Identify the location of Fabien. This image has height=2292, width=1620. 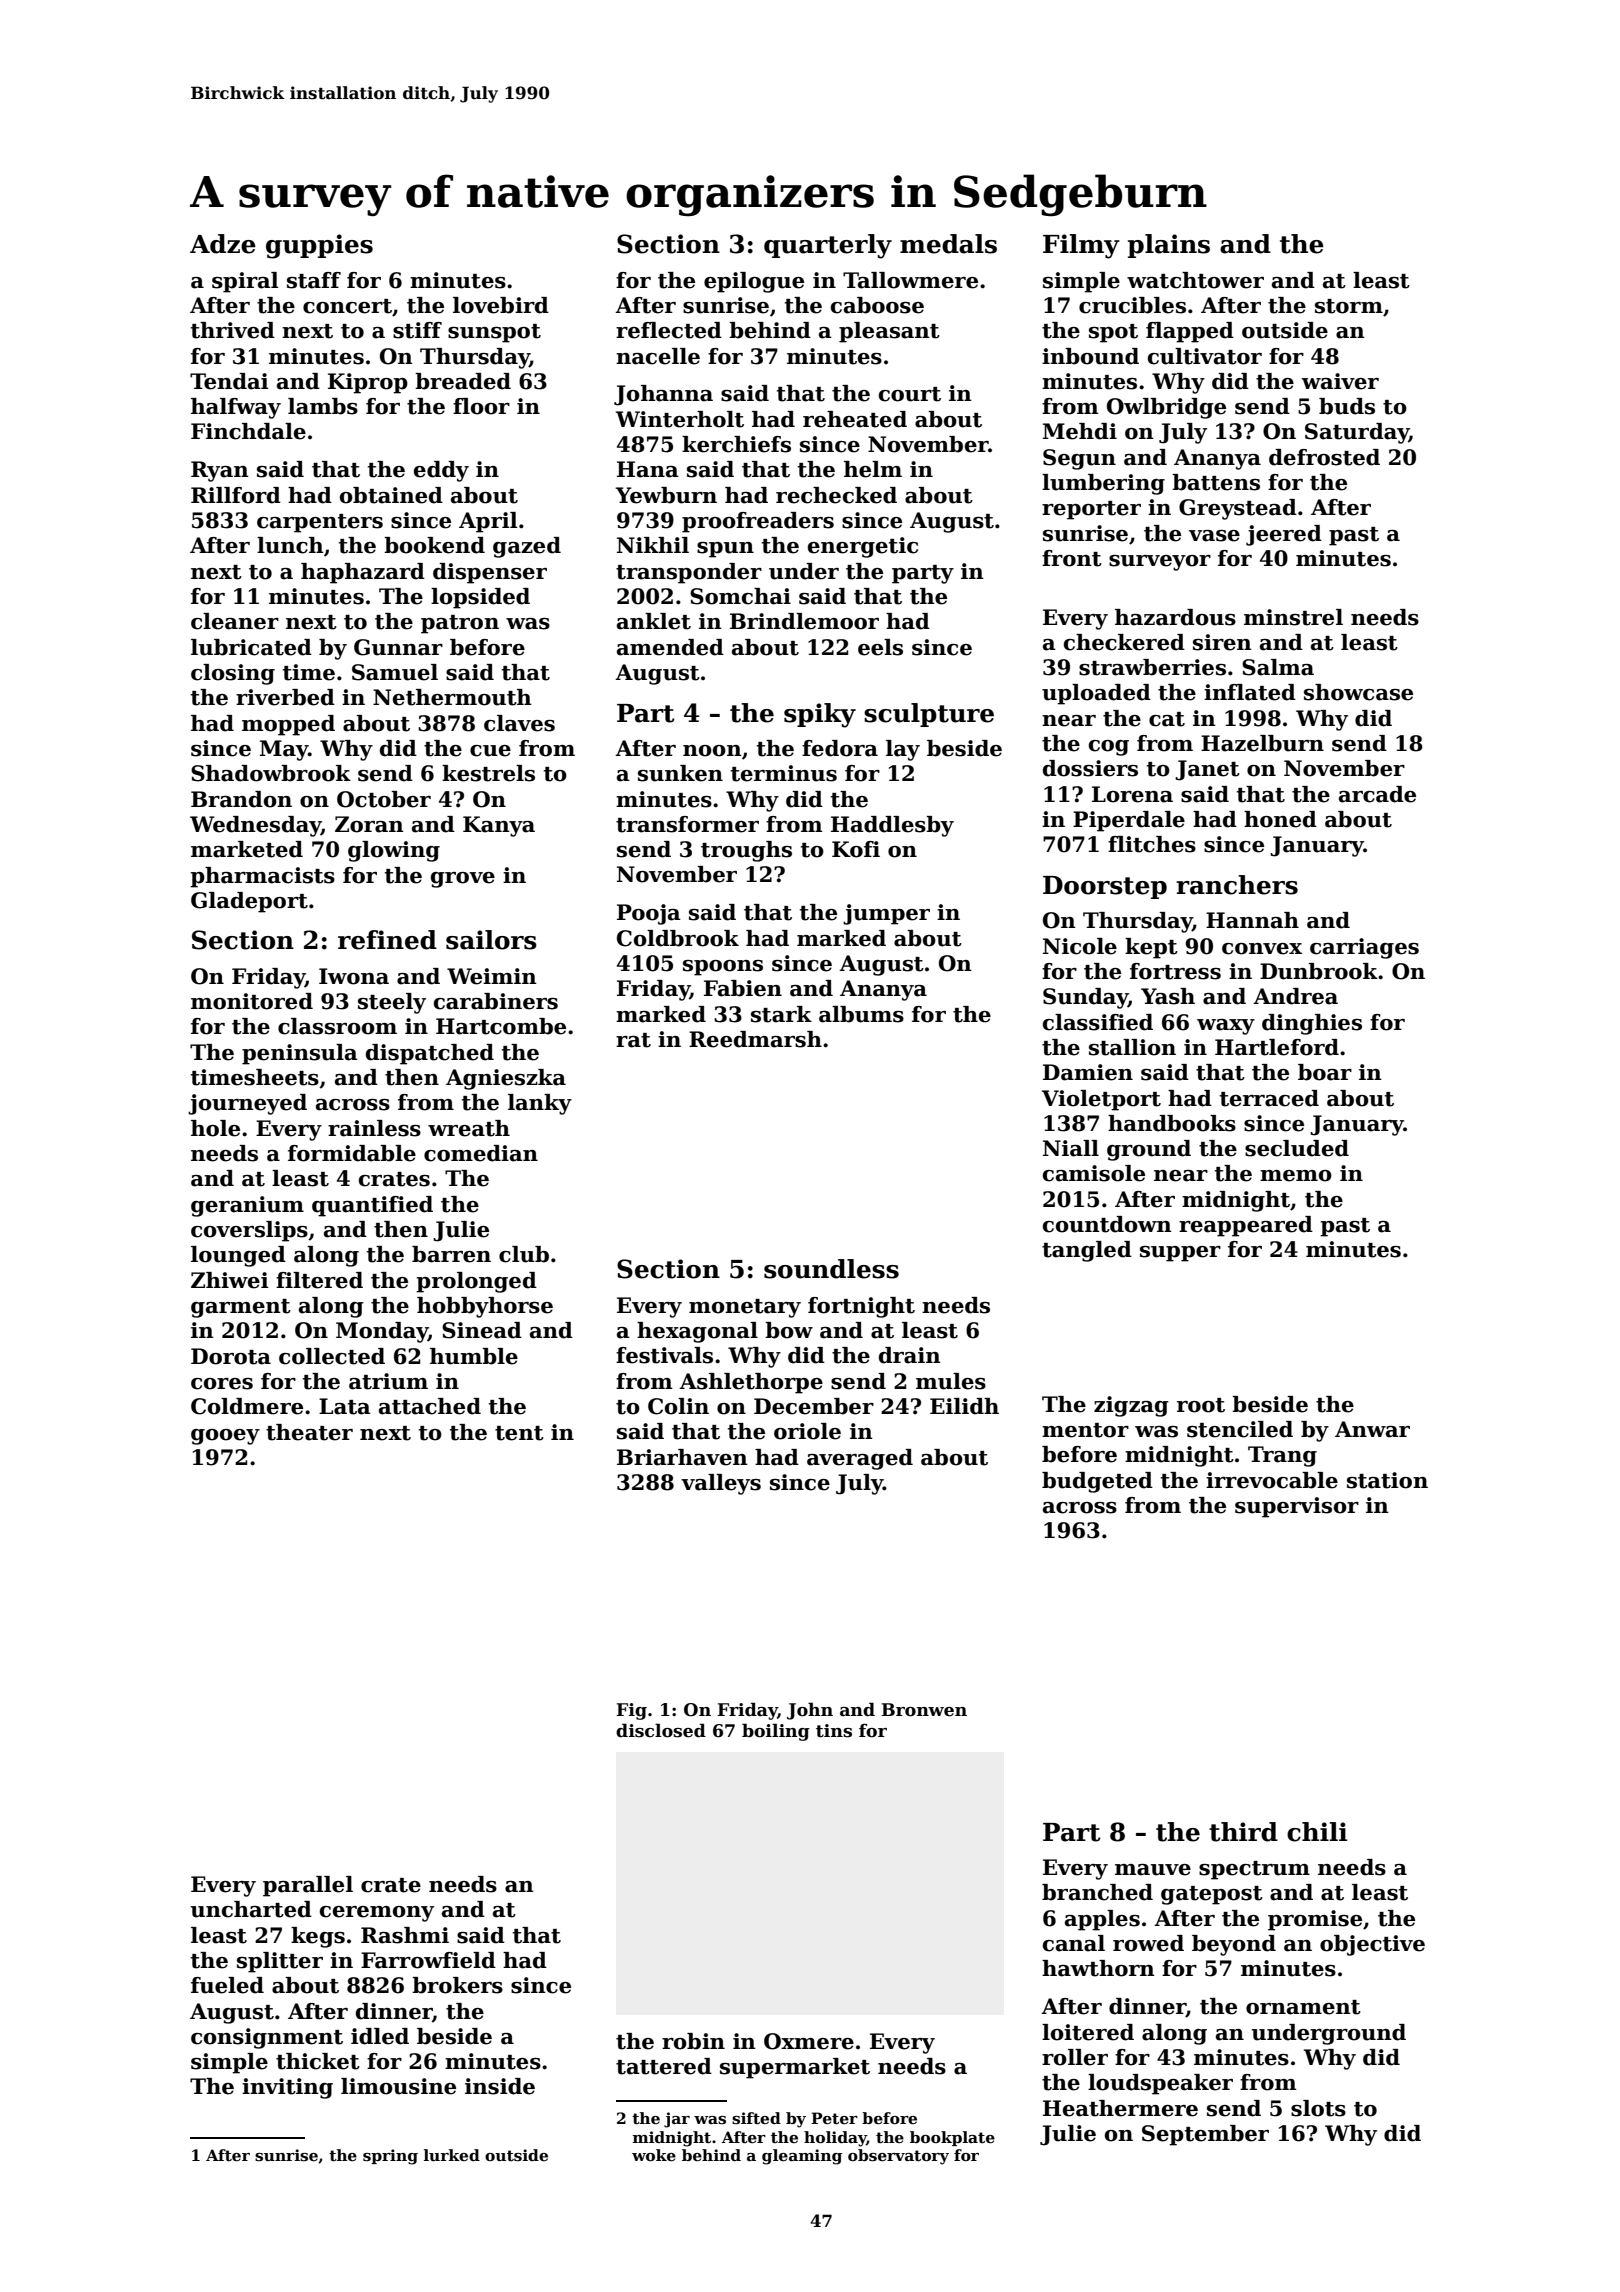
(743, 988).
